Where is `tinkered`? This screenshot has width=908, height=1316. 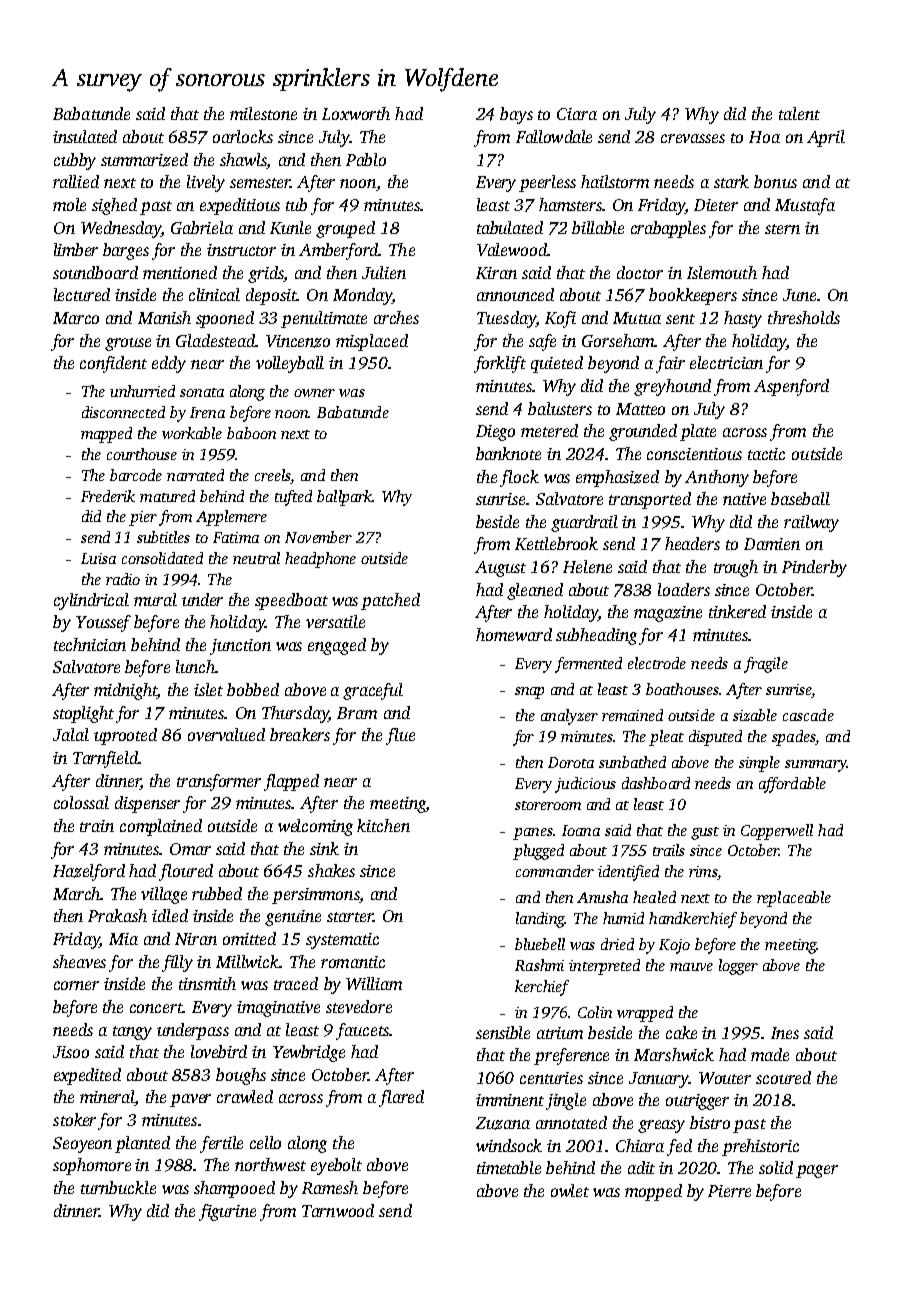
tinkered is located at coordinates (737, 611).
